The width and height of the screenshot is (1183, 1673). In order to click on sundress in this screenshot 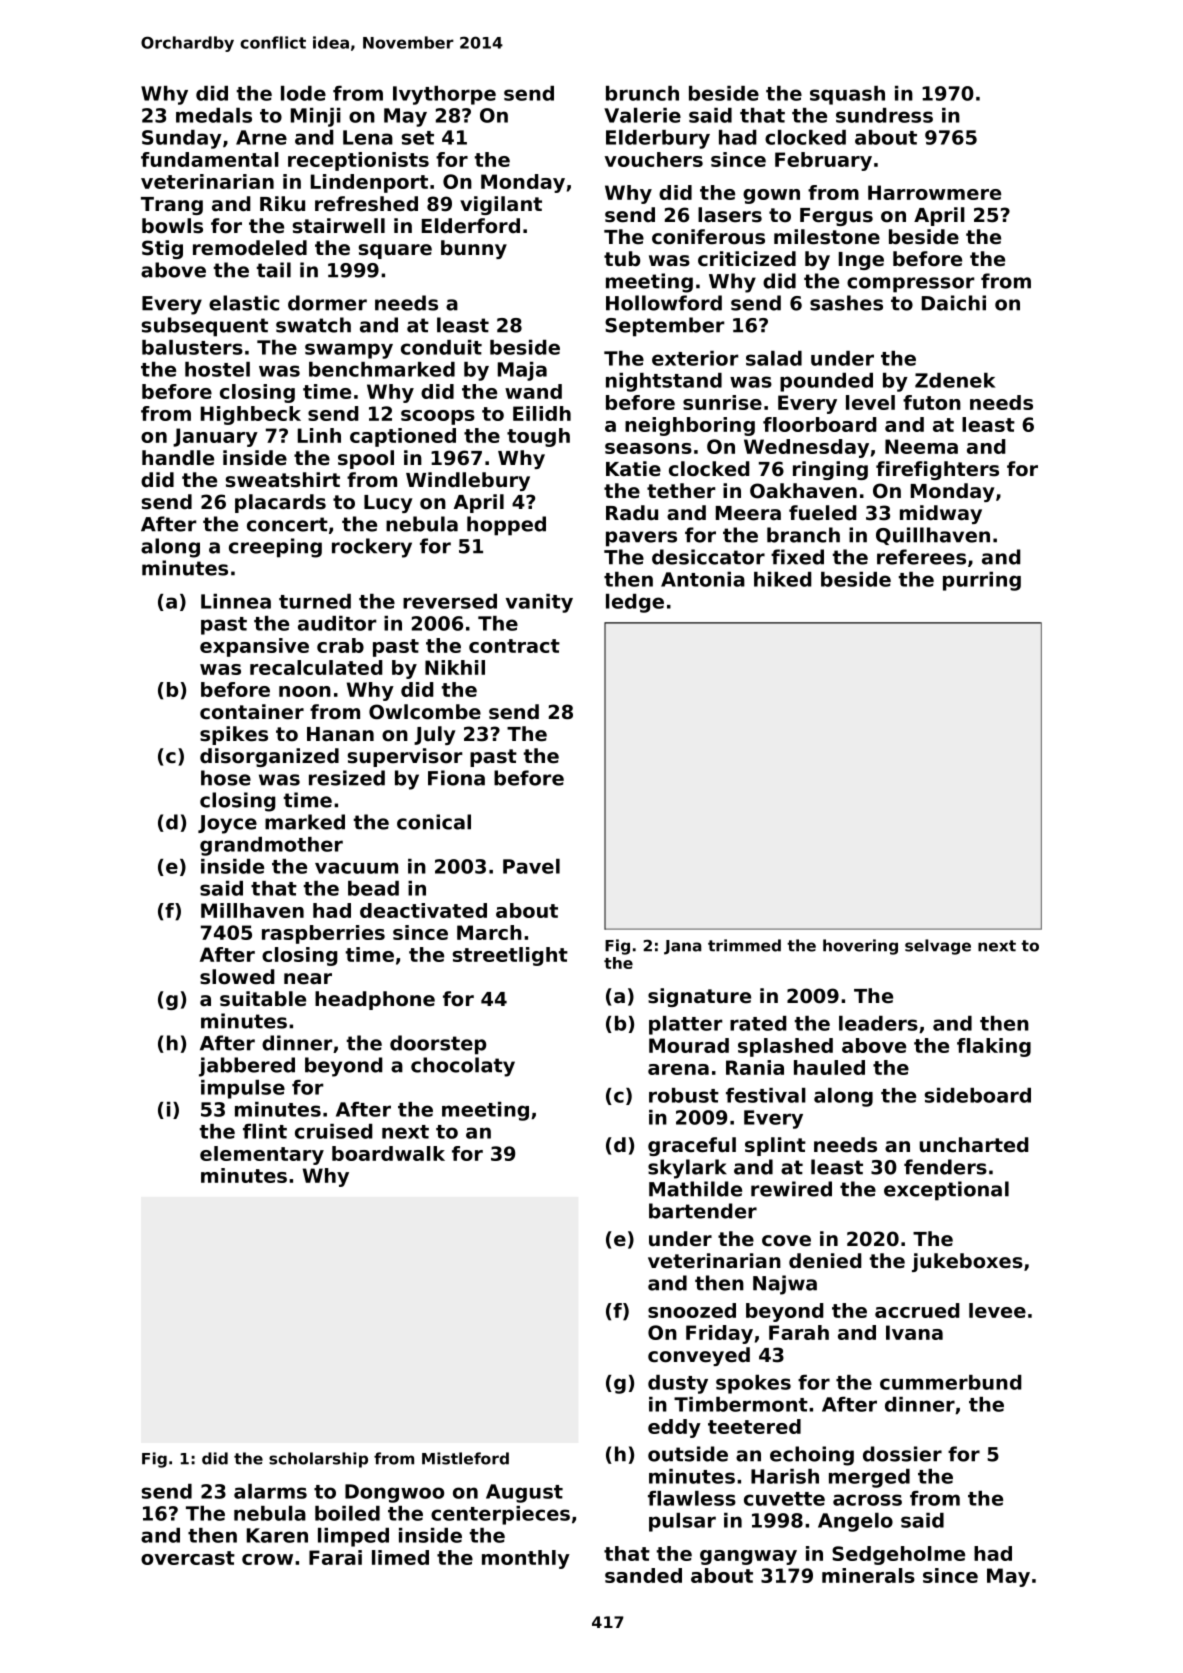, I will do `click(884, 115)`.
